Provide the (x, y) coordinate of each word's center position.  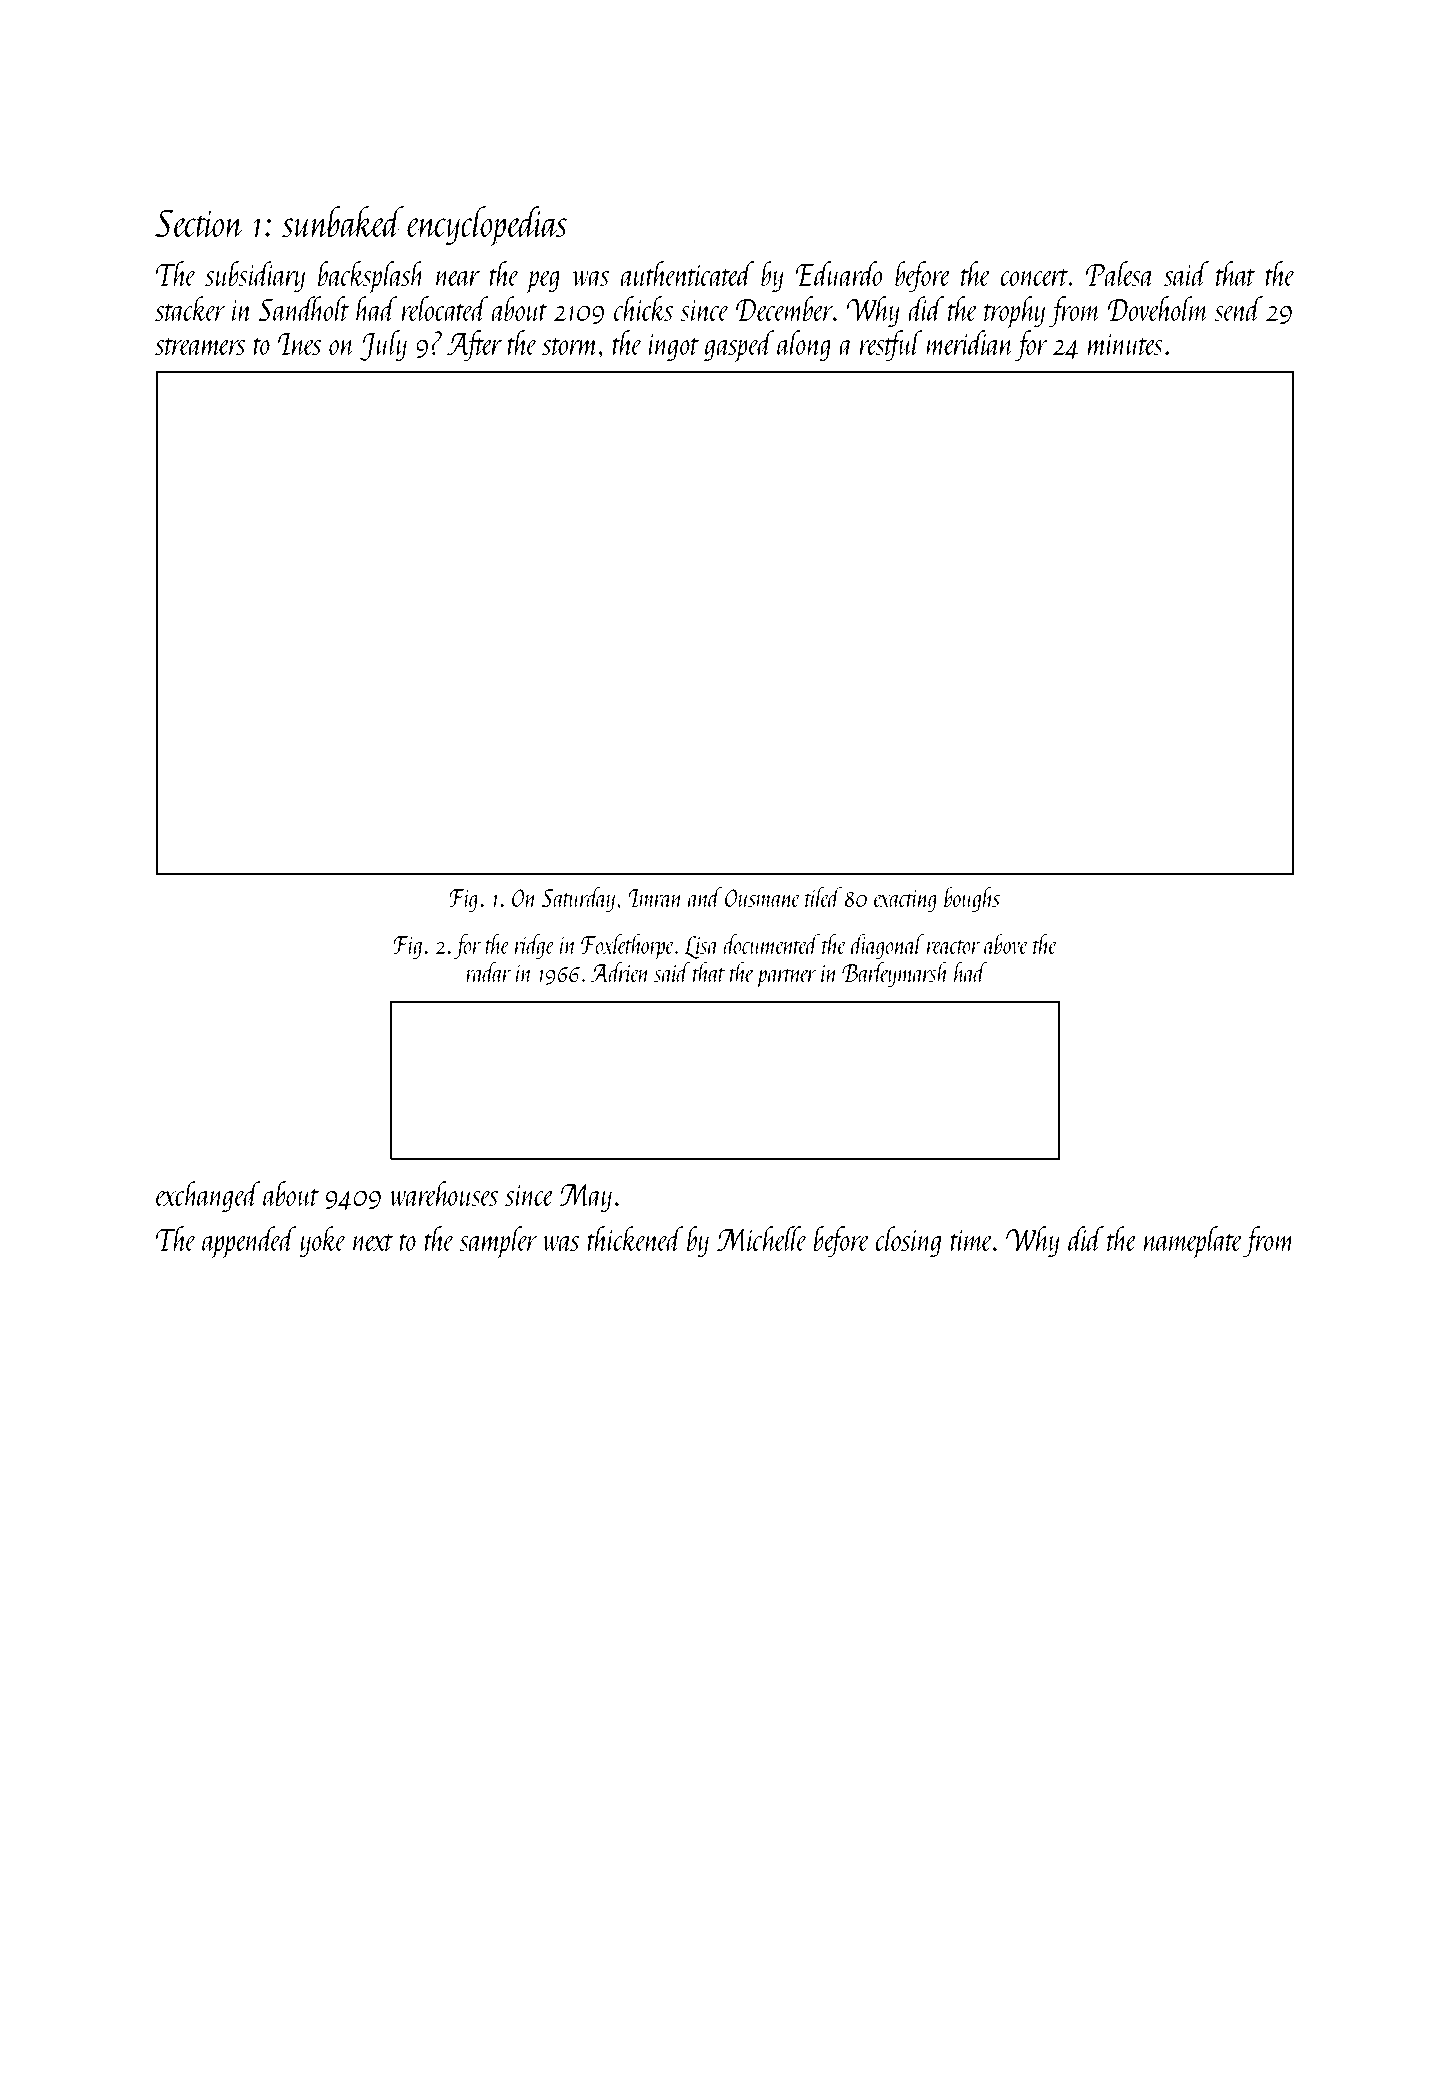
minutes (1125, 344)
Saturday (578, 899)
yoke (323, 1242)
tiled (823, 897)
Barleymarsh (895, 974)
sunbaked (343, 222)
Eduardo (838, 273)
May (585, 1198)
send (1238, 308)
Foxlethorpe (627, 947)
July (383, 346)
